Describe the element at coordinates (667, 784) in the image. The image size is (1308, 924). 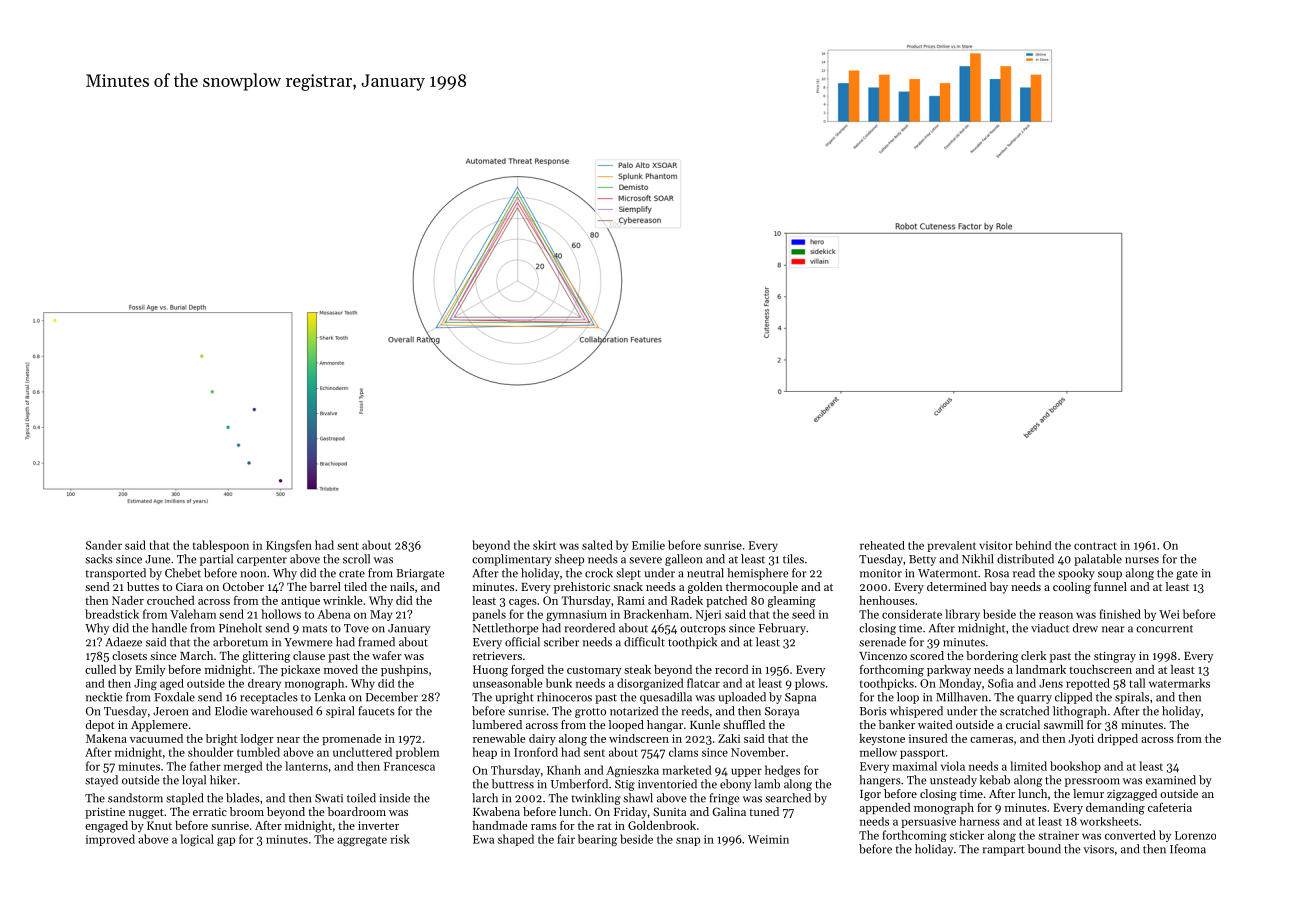
I see `inventoried` at that location.
